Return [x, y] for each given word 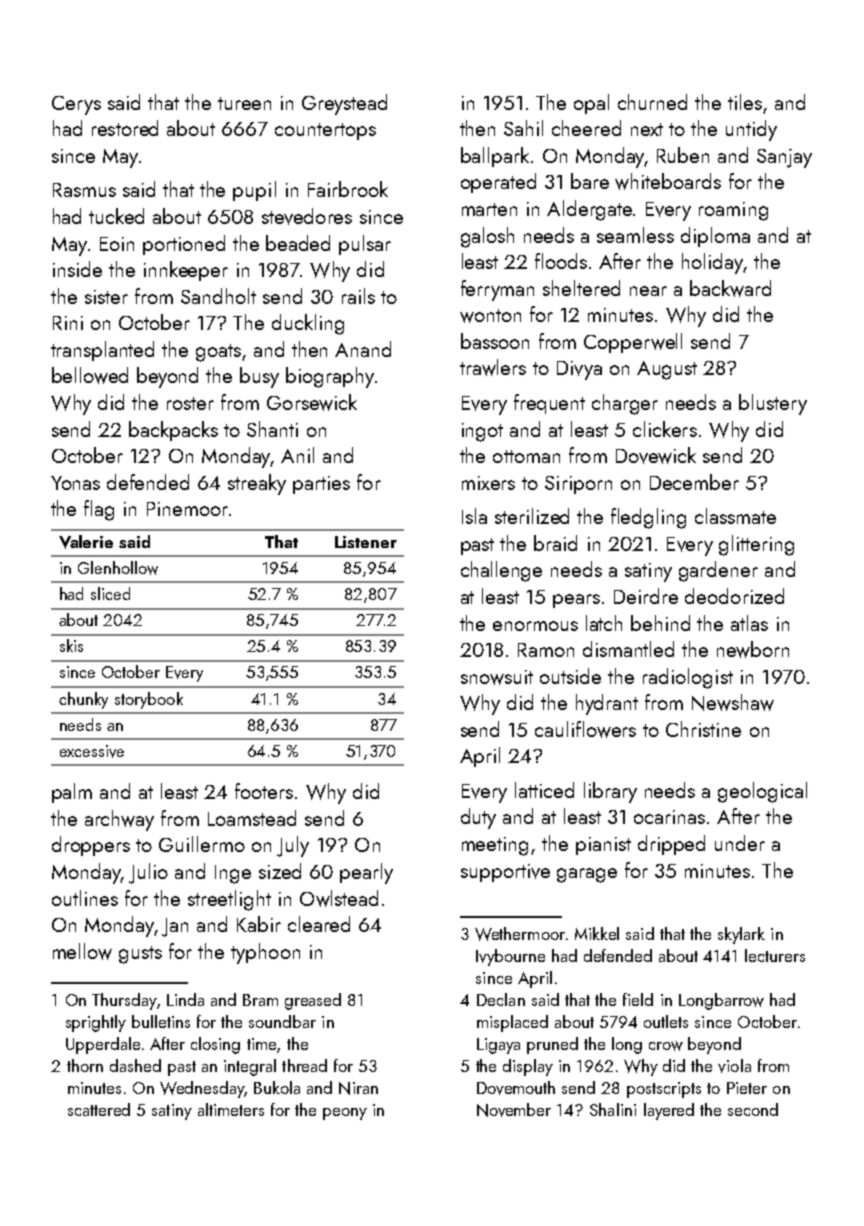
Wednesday [202, 1089]
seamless [635, 235]
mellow [82, 951]
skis [71, 645]
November [514, 1110]
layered [669, 1111]
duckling [308, 324]
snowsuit [497, 677]
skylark [741, 935]
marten [489, 209]
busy [259, 377]
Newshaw [733, 702]
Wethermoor [520, 934]
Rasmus [84, 190]
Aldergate [589, 210]
